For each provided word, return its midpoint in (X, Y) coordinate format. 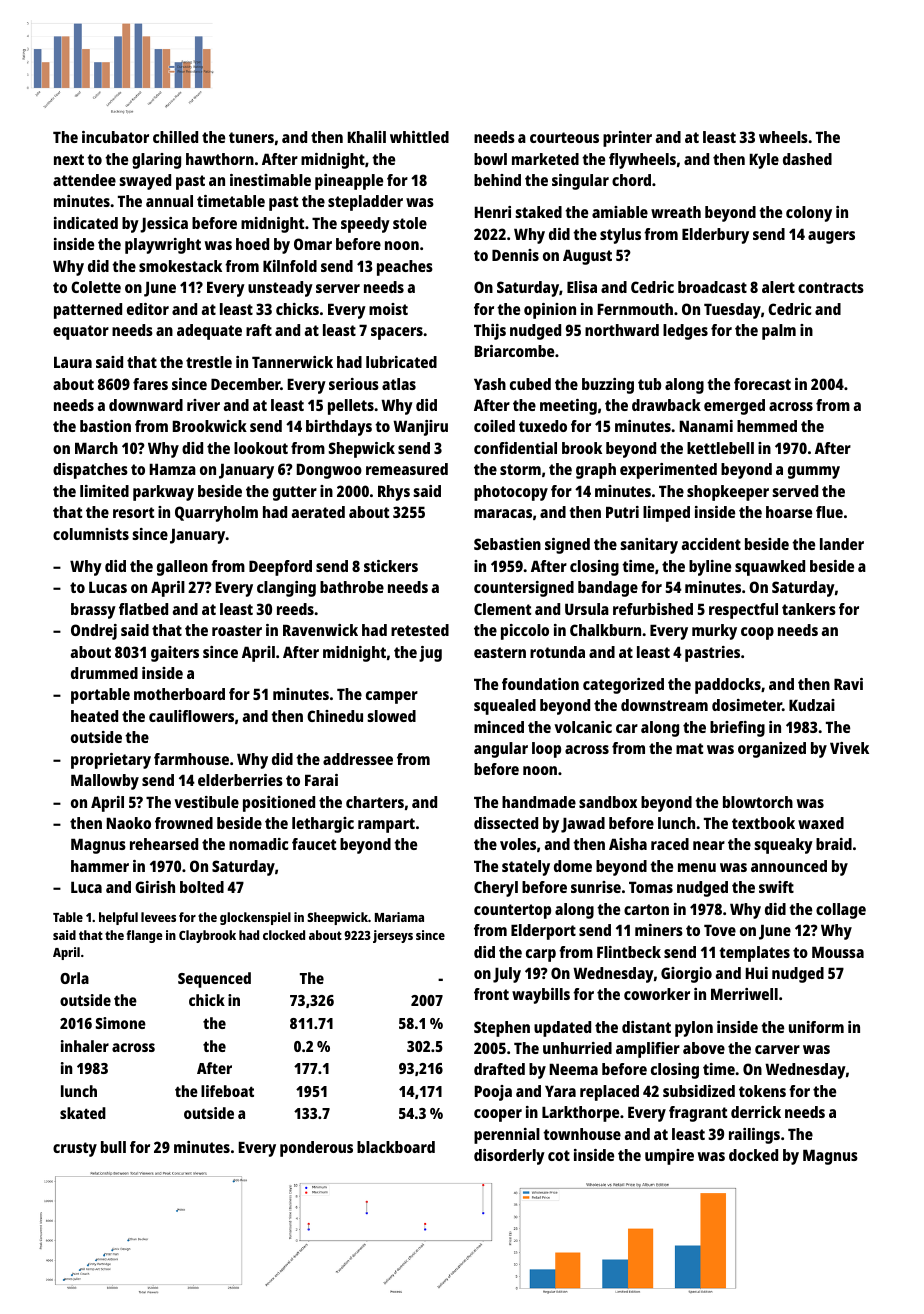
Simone (121, 1023)
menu (697, 867)
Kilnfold (290, 266)
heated (94, 716)
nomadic (258, 844)
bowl (490, 159)
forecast (762, 384)
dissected (506, 823)
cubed (530, 384)
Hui (757, 973)
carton (646, 909)
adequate (209, 332)
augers (831, 237)
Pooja (493, 1093)
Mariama (399, 917)
